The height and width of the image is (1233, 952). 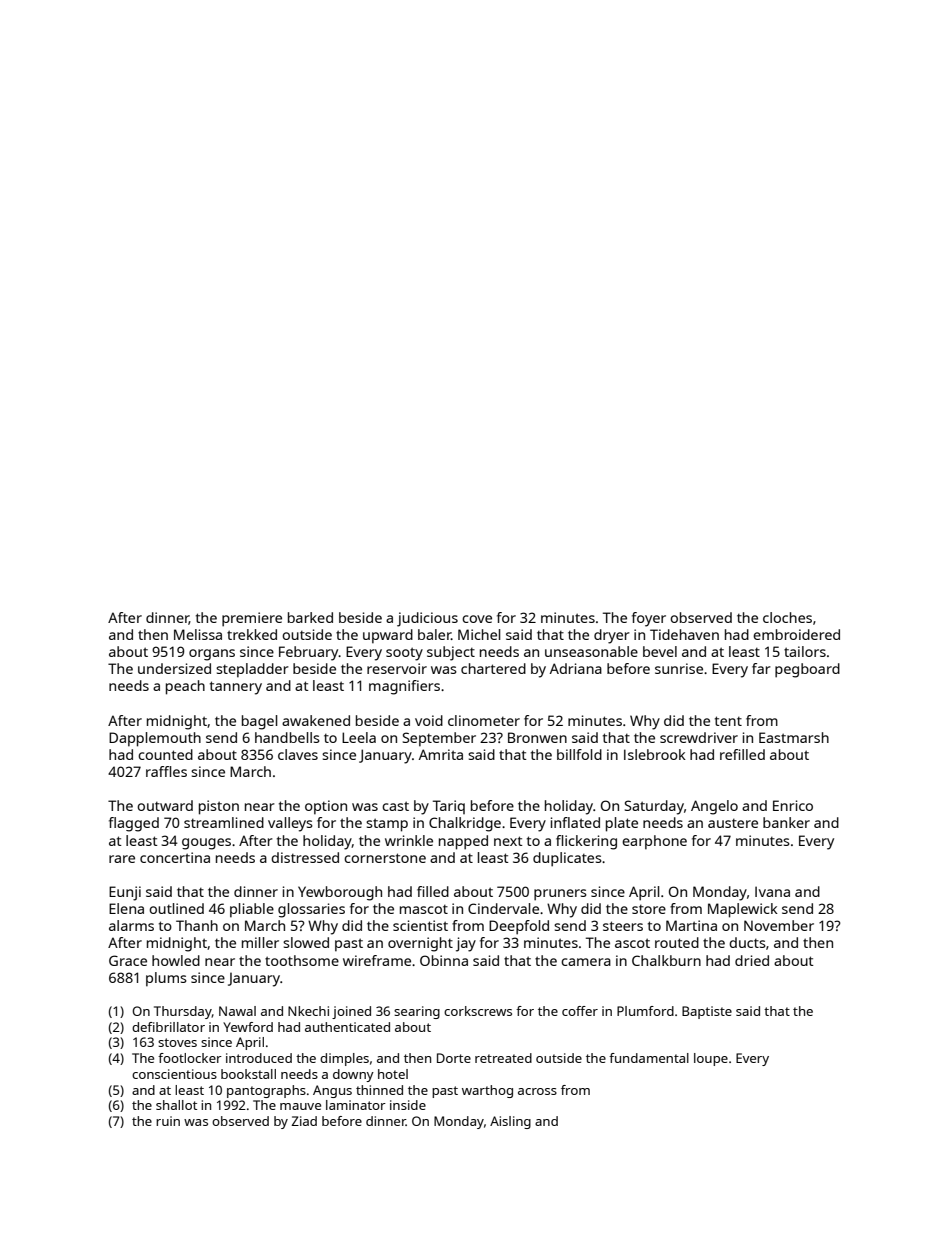 I want to click on Cindervale, so click(x=503, y=908).
